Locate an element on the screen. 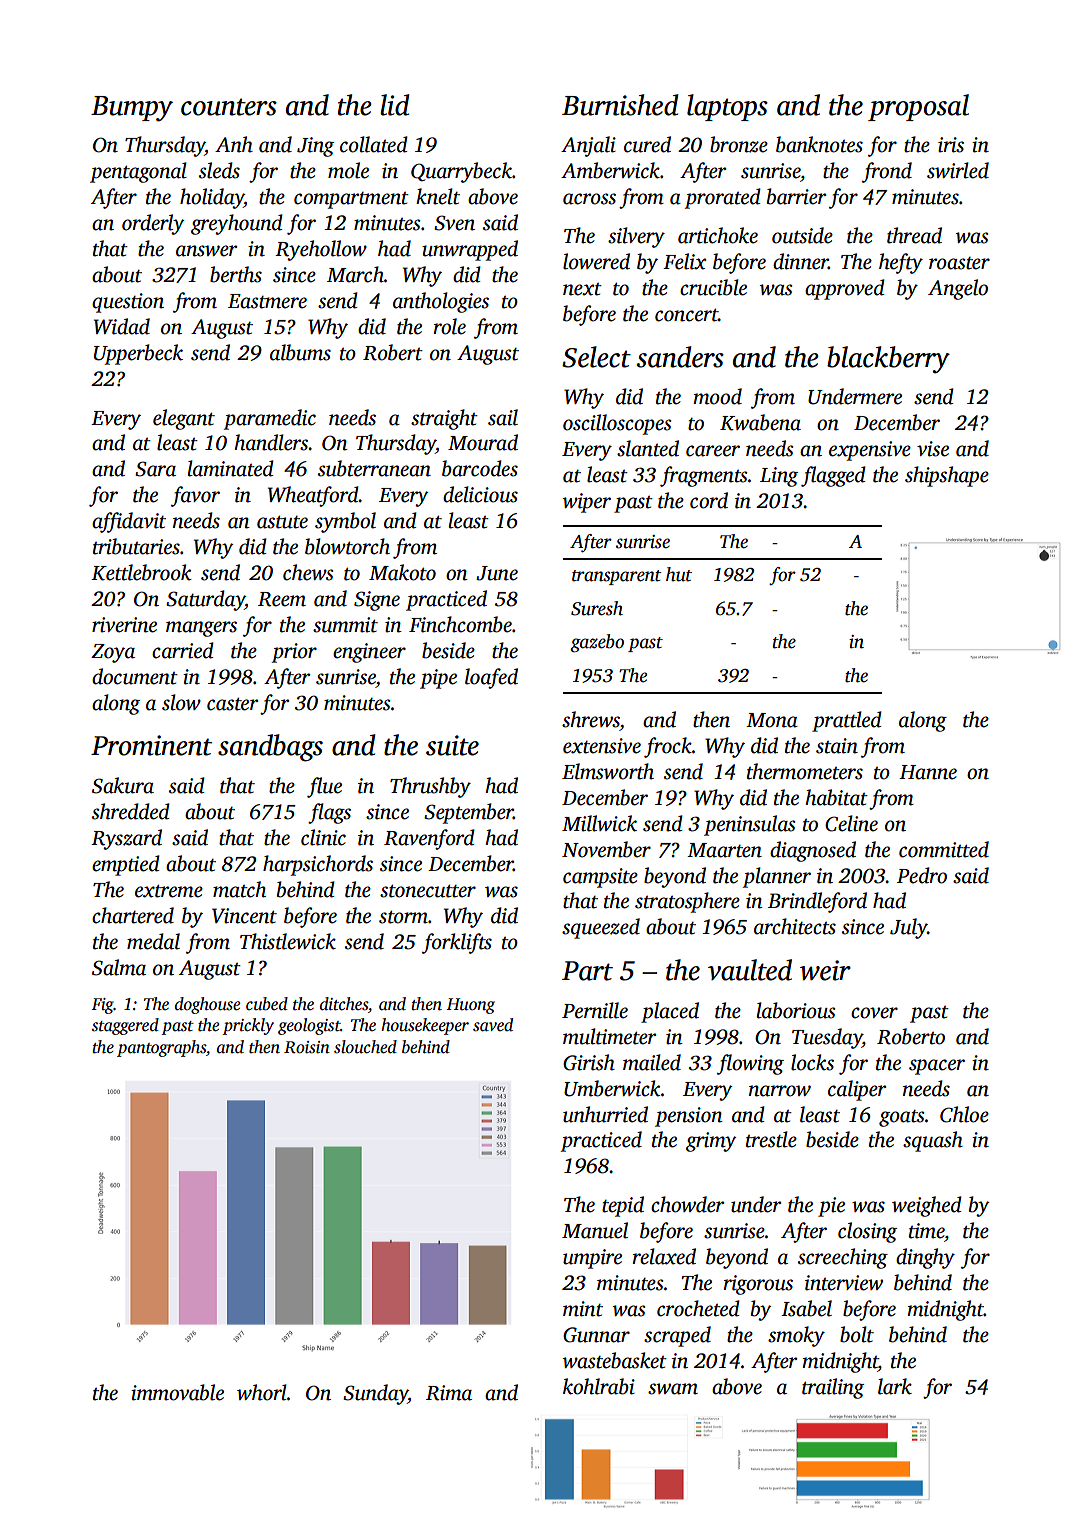 This screenshot has height=1530, width=1081. chowder is located at coordinates (687, 1204).
